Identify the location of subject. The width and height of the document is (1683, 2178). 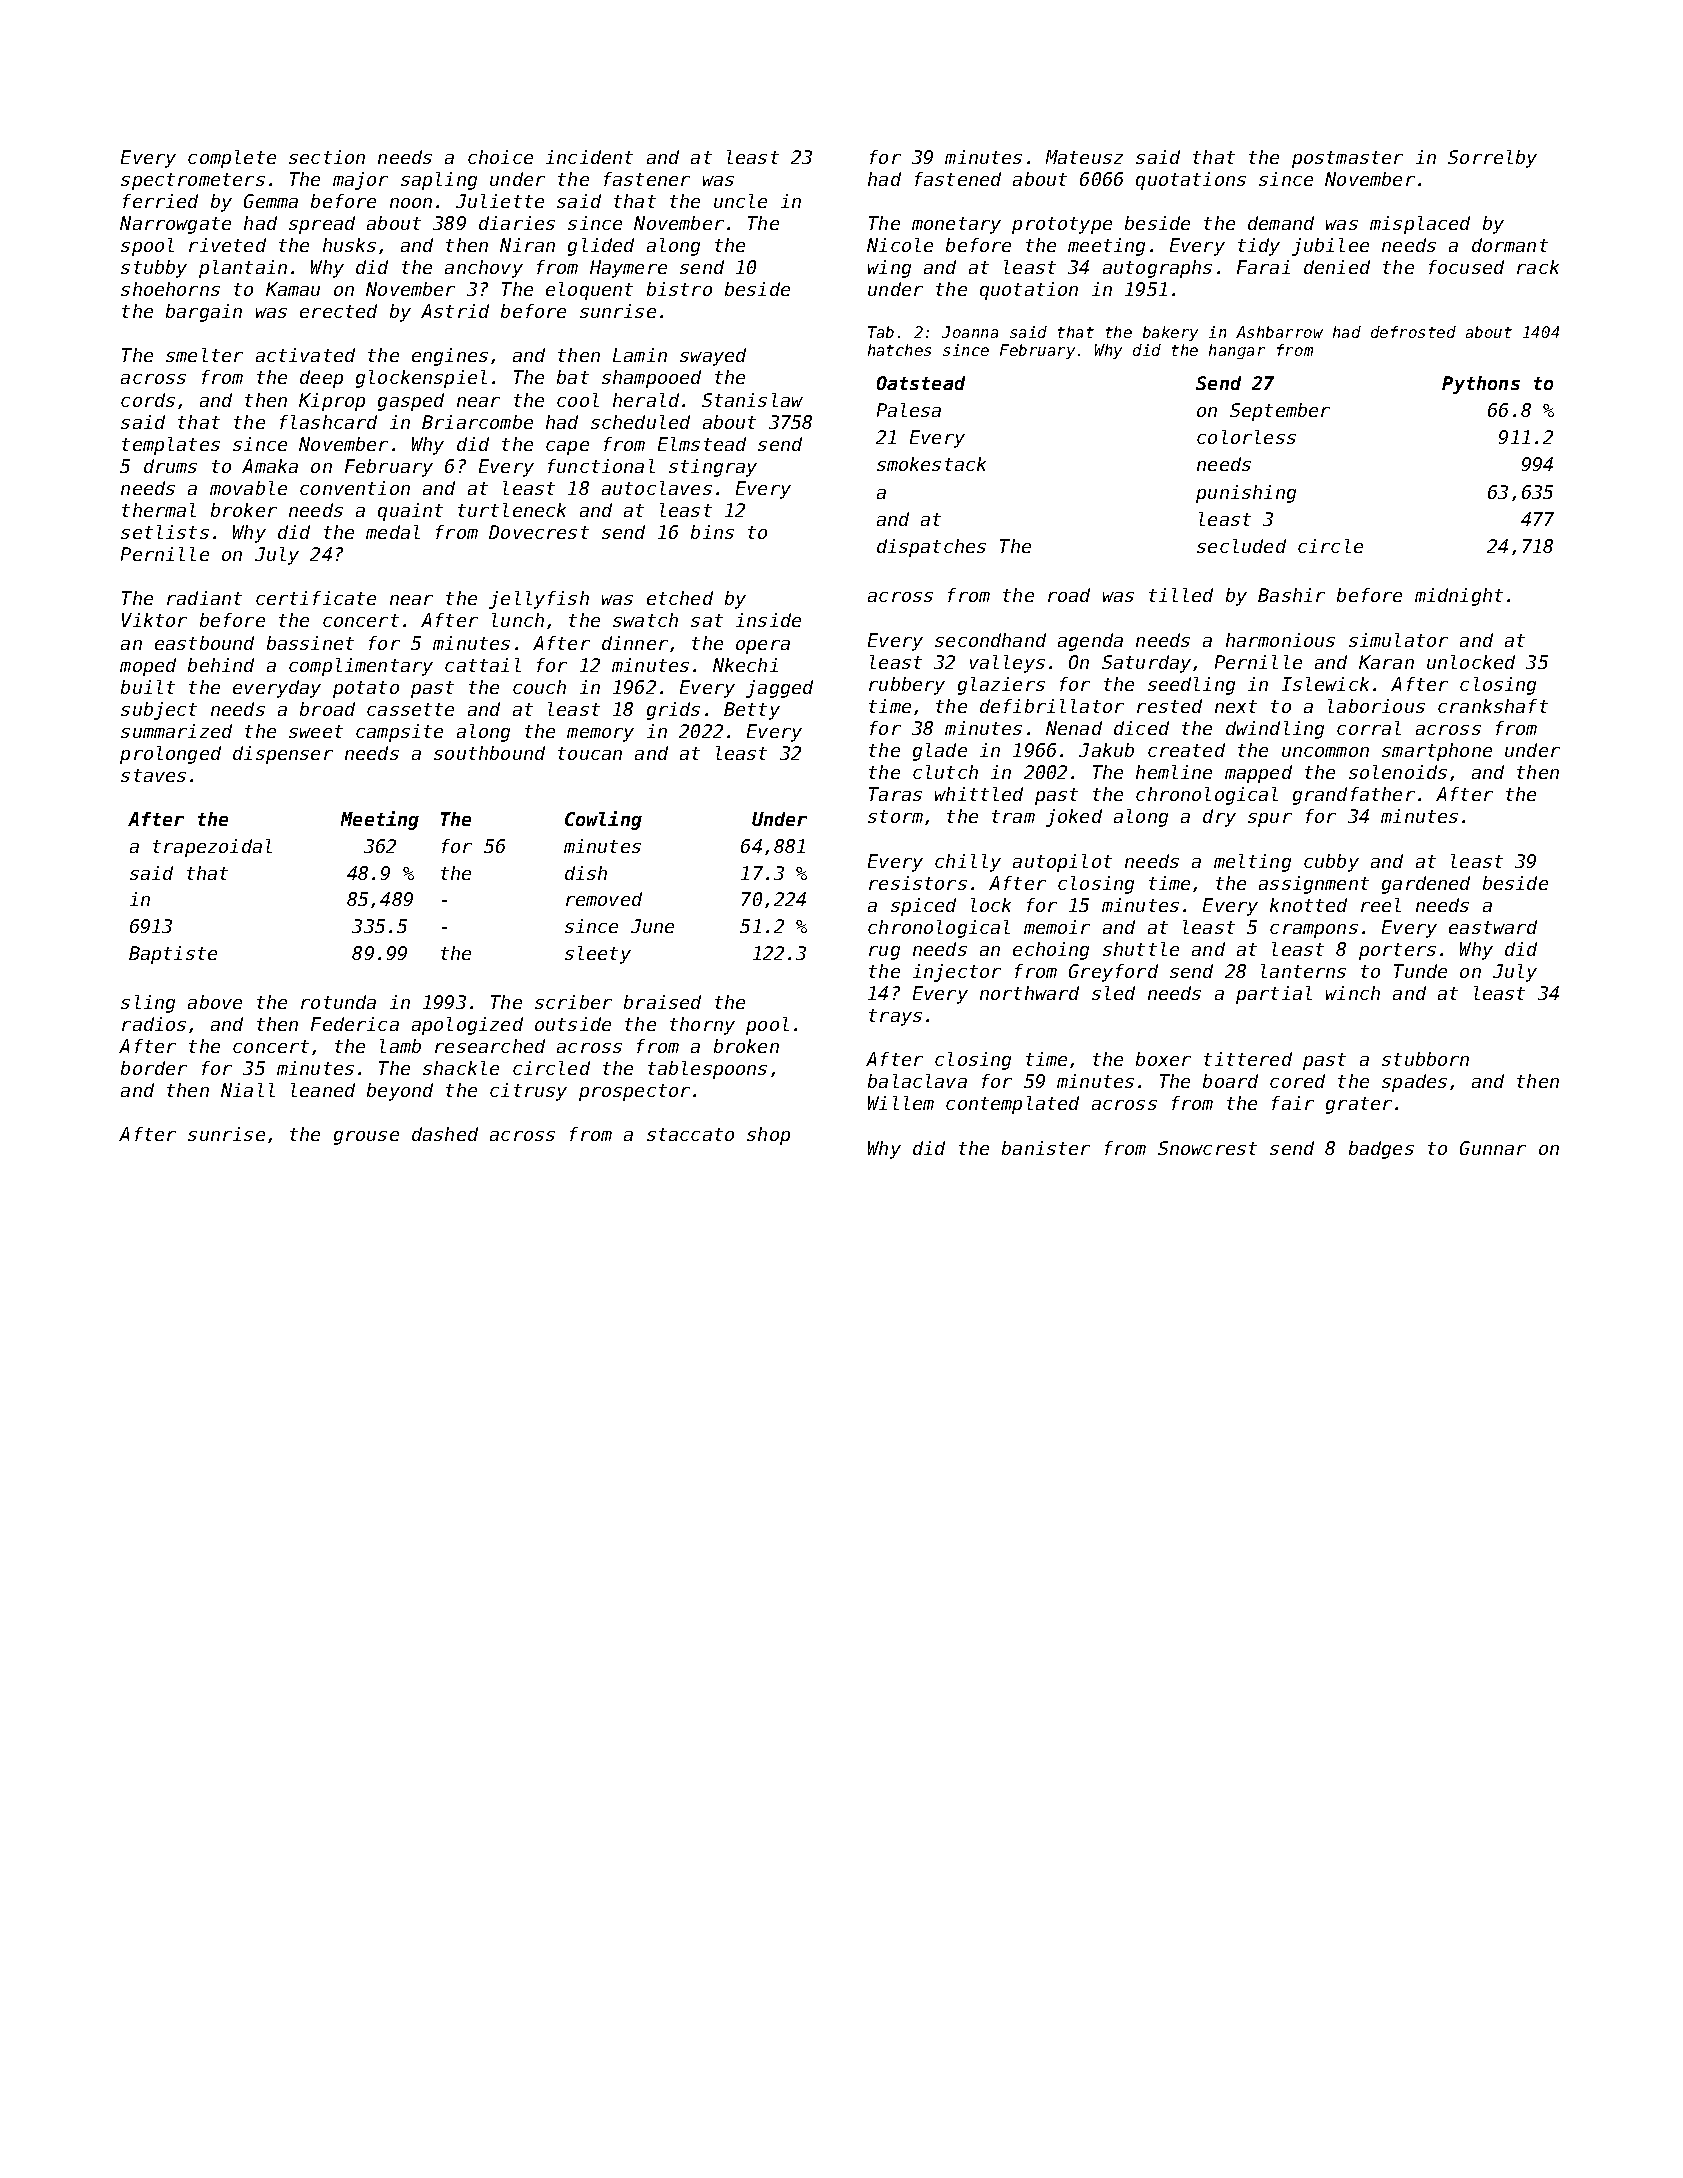
(159, 711).
